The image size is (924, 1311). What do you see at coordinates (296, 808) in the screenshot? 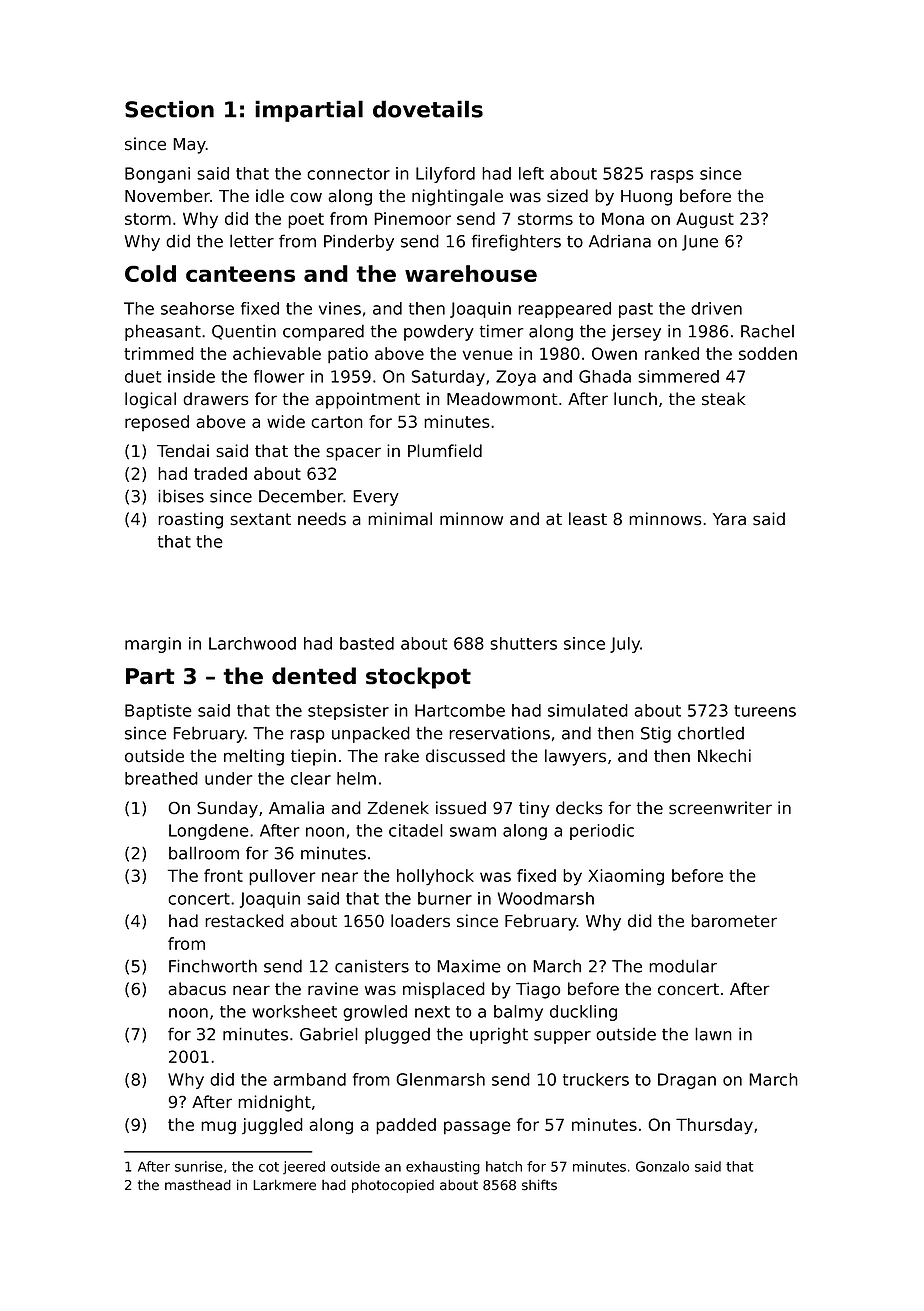
I see `Amalia` at bounding box center [296, 808].
